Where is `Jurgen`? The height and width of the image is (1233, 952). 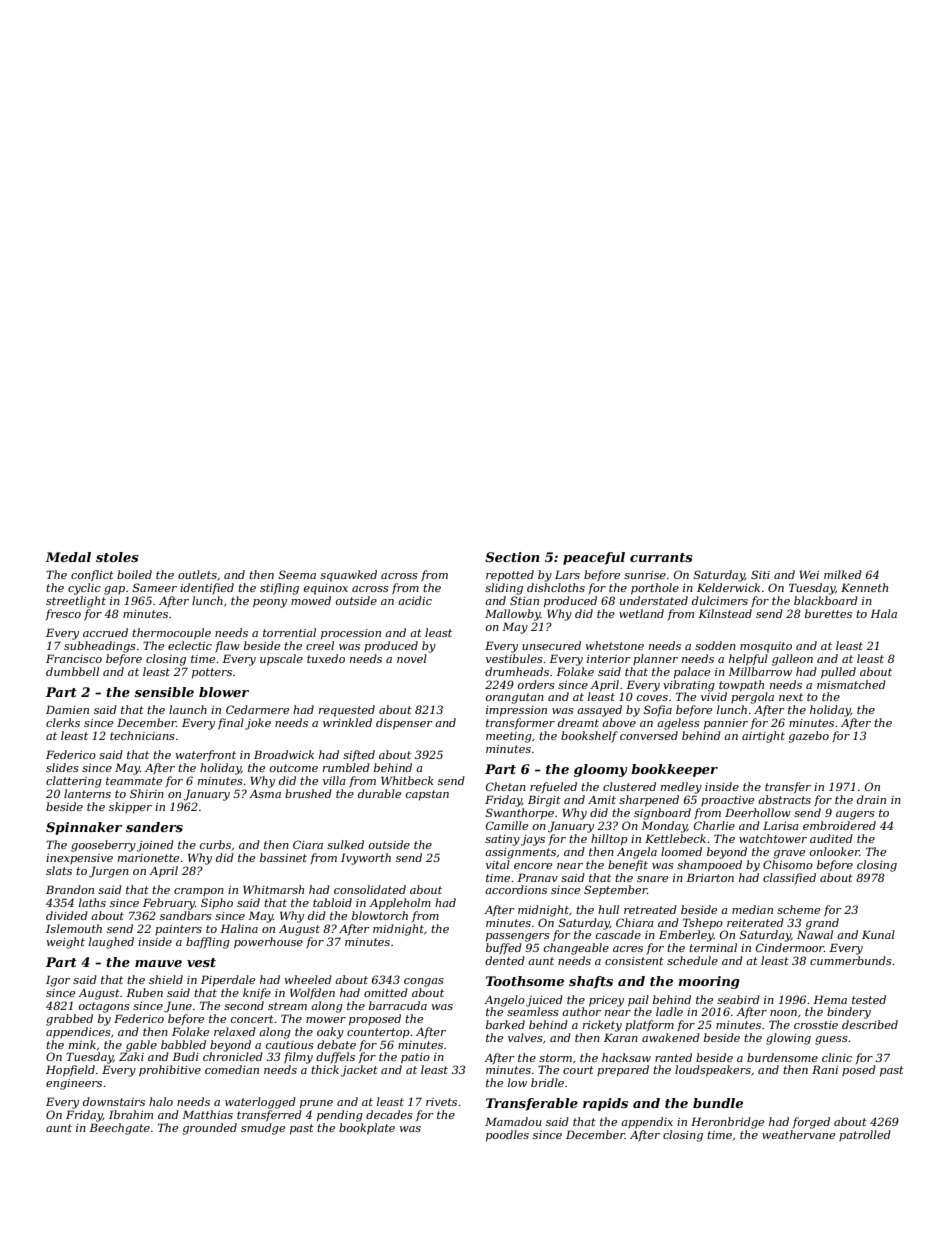 Jurgen is located at coordinates (109, 872).
